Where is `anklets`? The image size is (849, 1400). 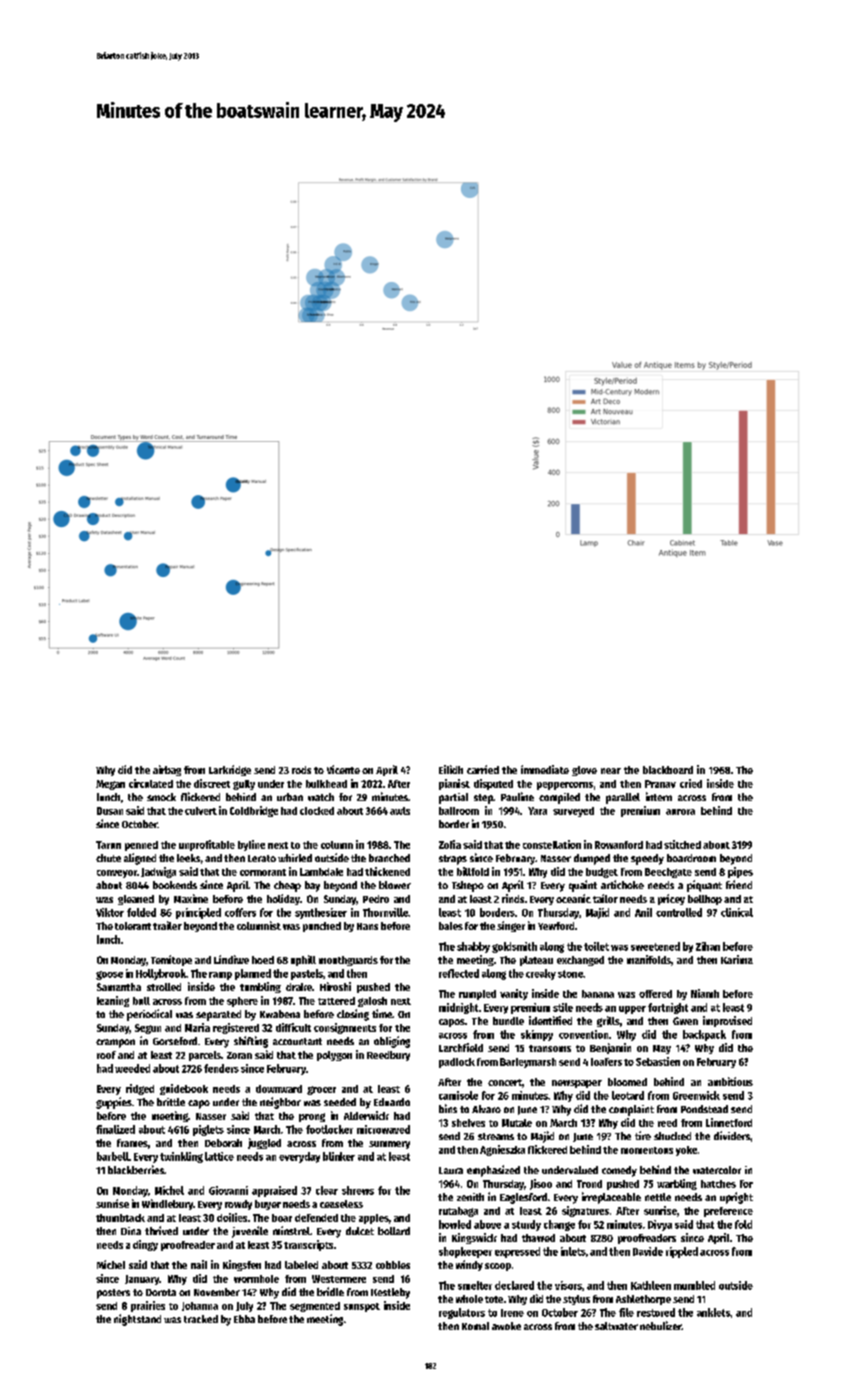 anklets is located at coordinates (713, 1312).
